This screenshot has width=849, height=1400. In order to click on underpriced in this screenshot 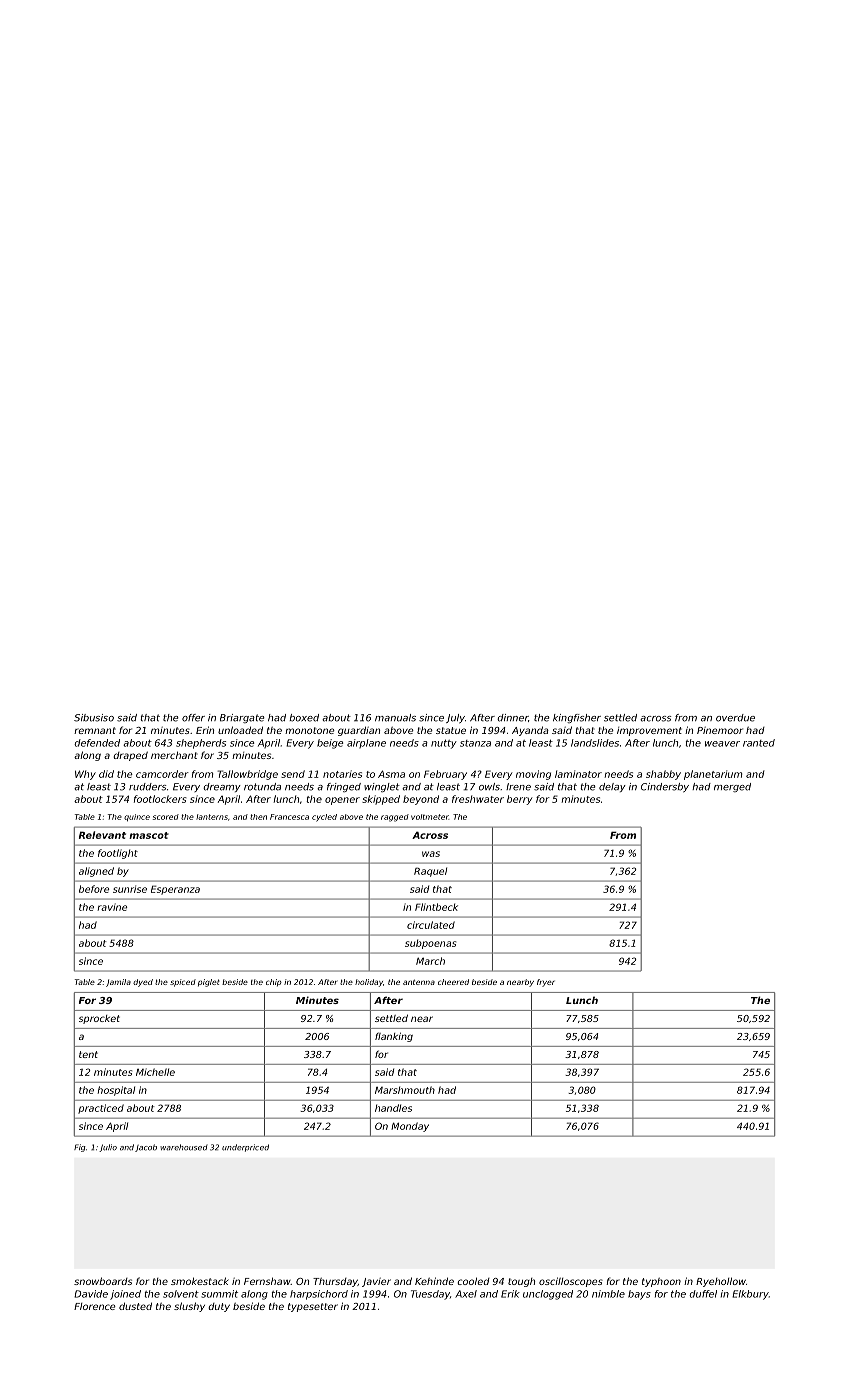, I will do `click(245, 1148)`.
